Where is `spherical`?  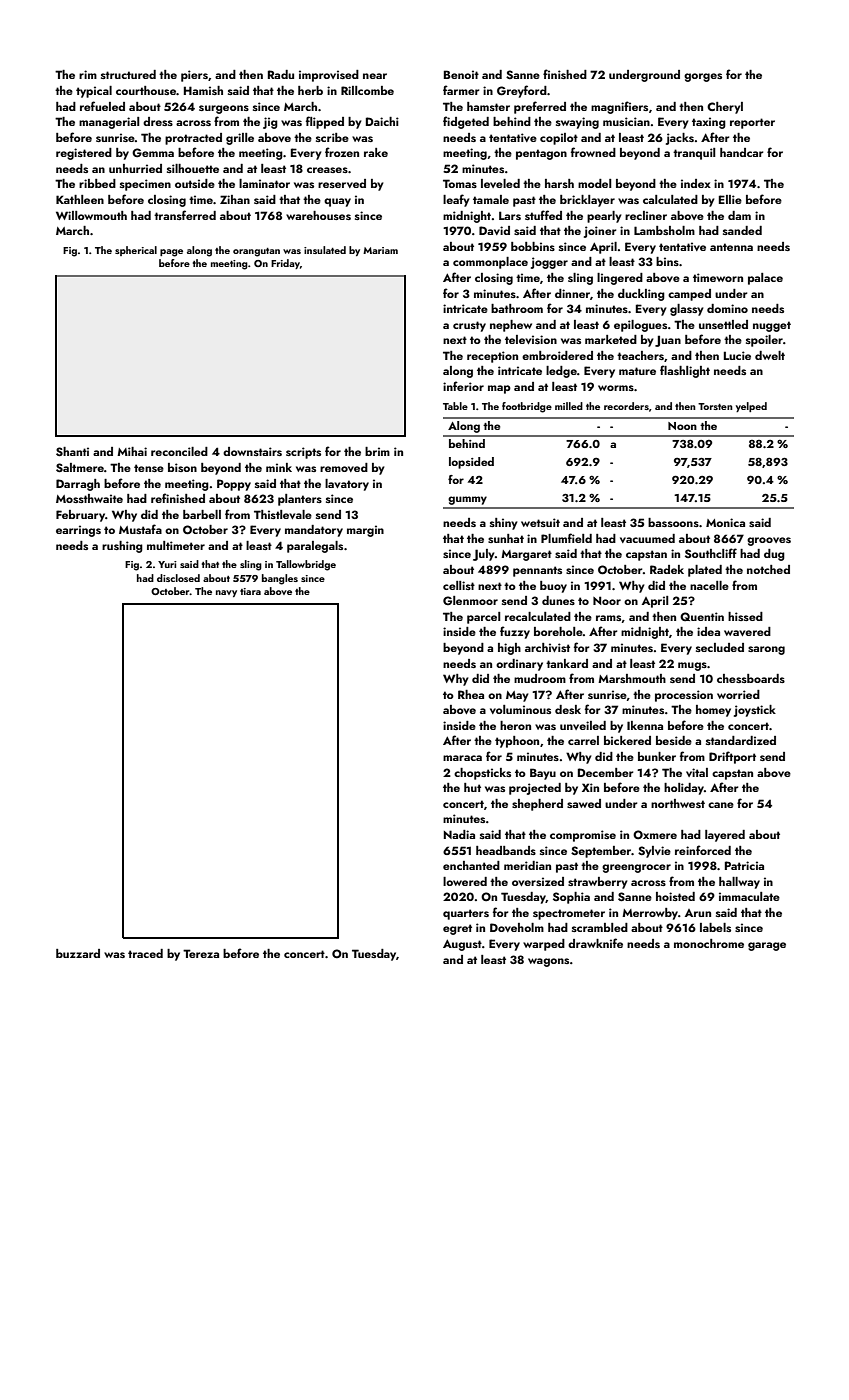
spherical is located at coordinates (136, 251).
